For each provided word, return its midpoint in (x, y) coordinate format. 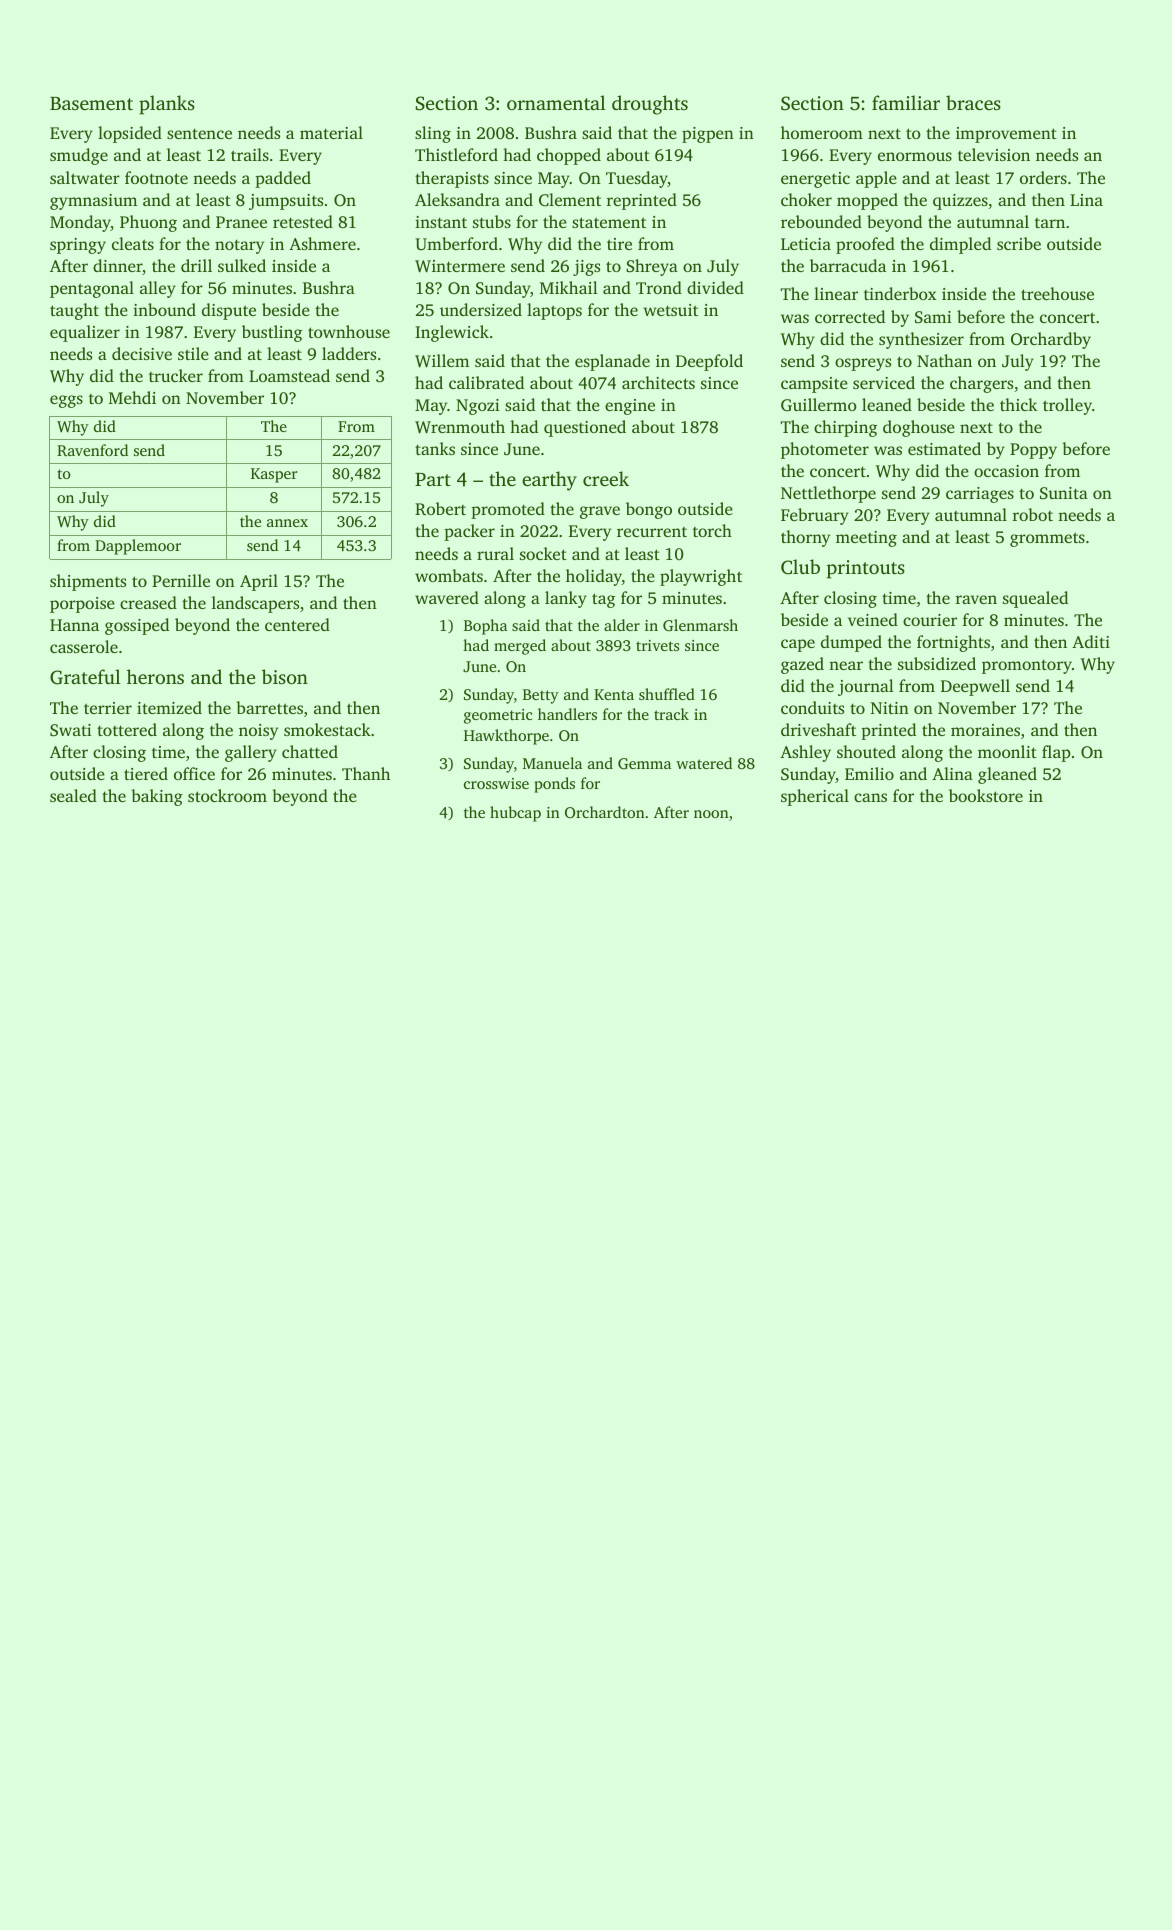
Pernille (181, 580)
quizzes (960, 202)
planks (167, 105)
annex (287, 523)
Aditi (1091, 641)
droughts (650, 105)
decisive (142, 353)
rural (495, 553)
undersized (481, 309)
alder (622, 625)
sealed (73, 795)
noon (711, 814)
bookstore (986, 795)
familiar (906, 102)
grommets (1047, 539)
